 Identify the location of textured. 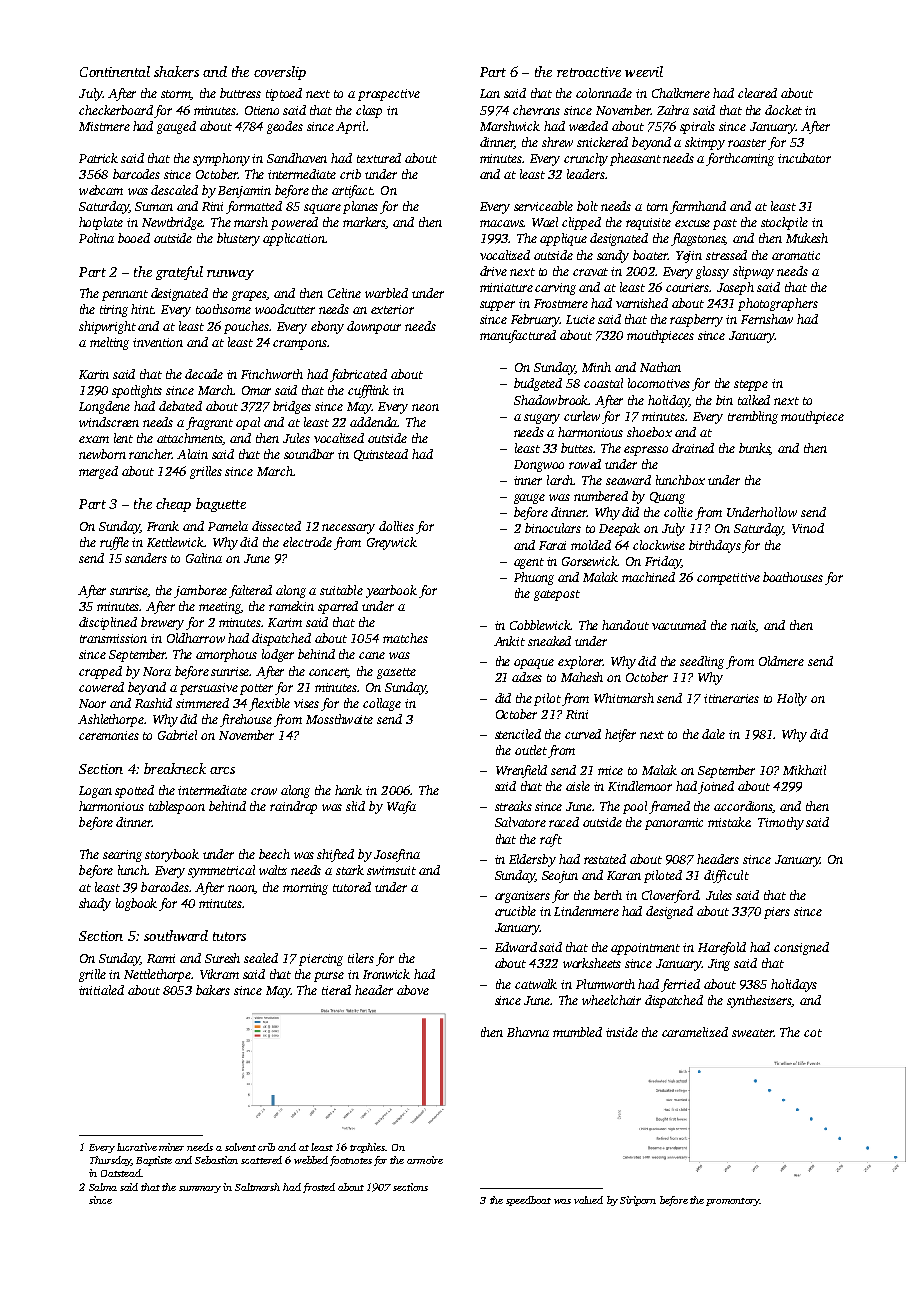
(379, 158).
